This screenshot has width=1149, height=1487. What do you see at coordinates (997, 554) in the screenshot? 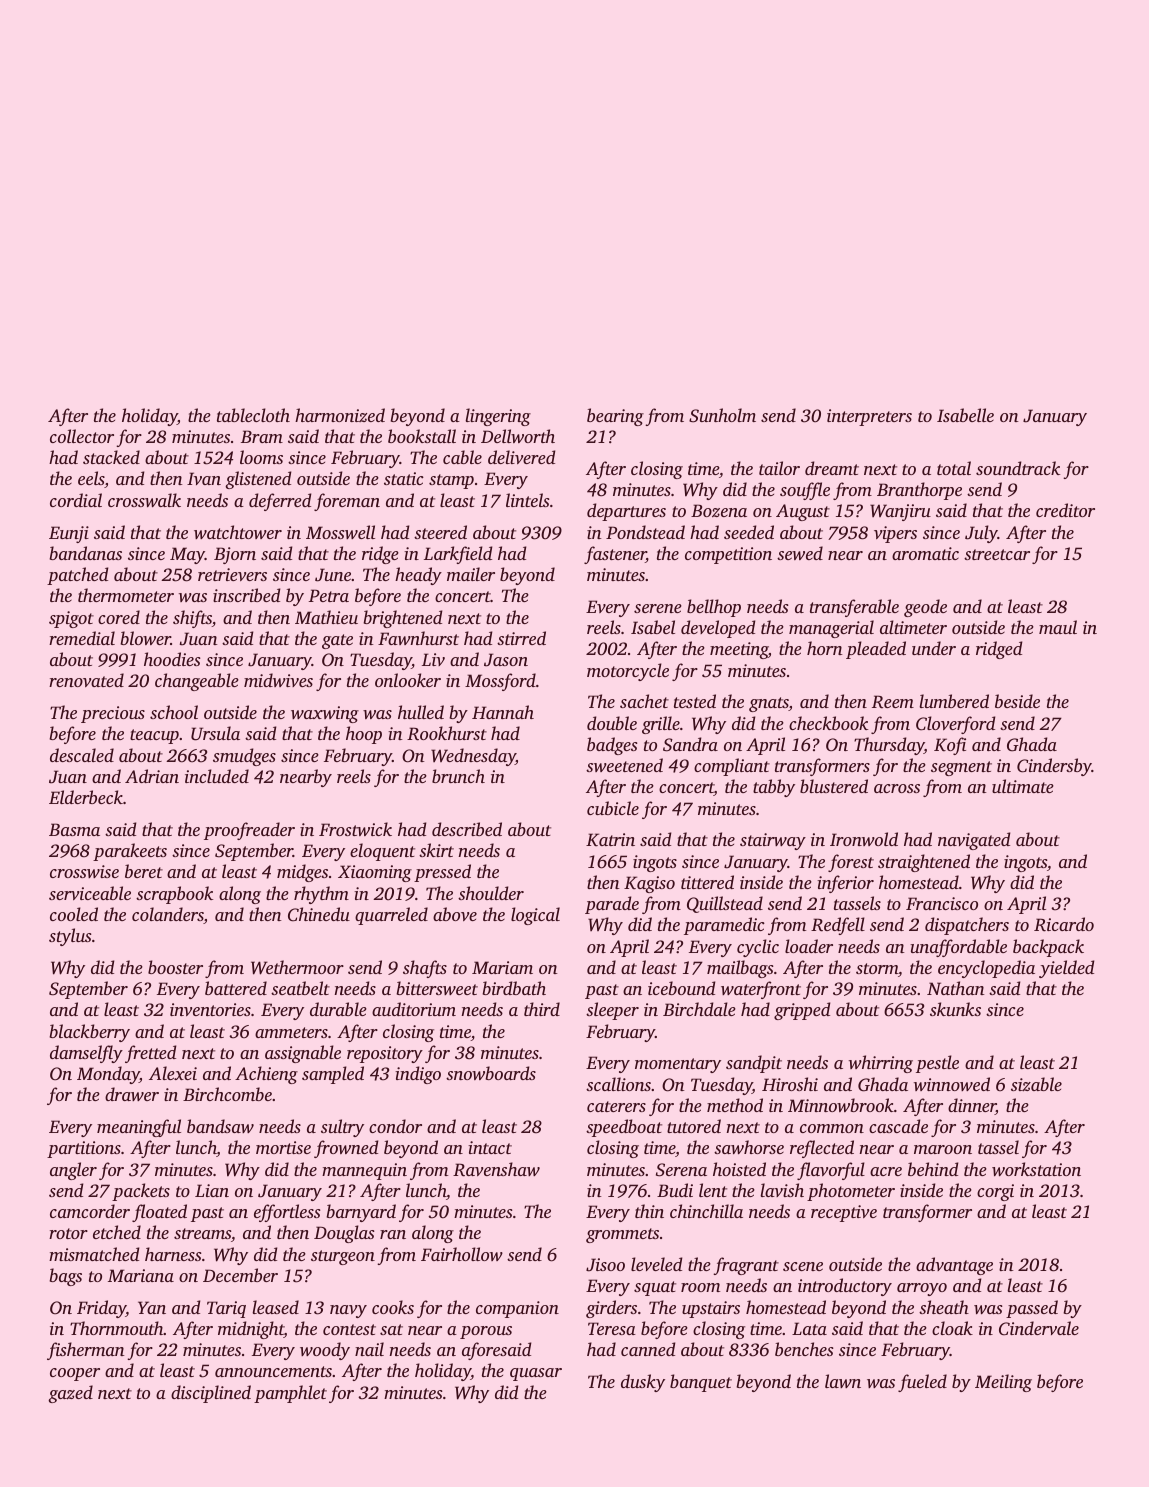
I see `streetcar` at bounding box center [997, 554].
